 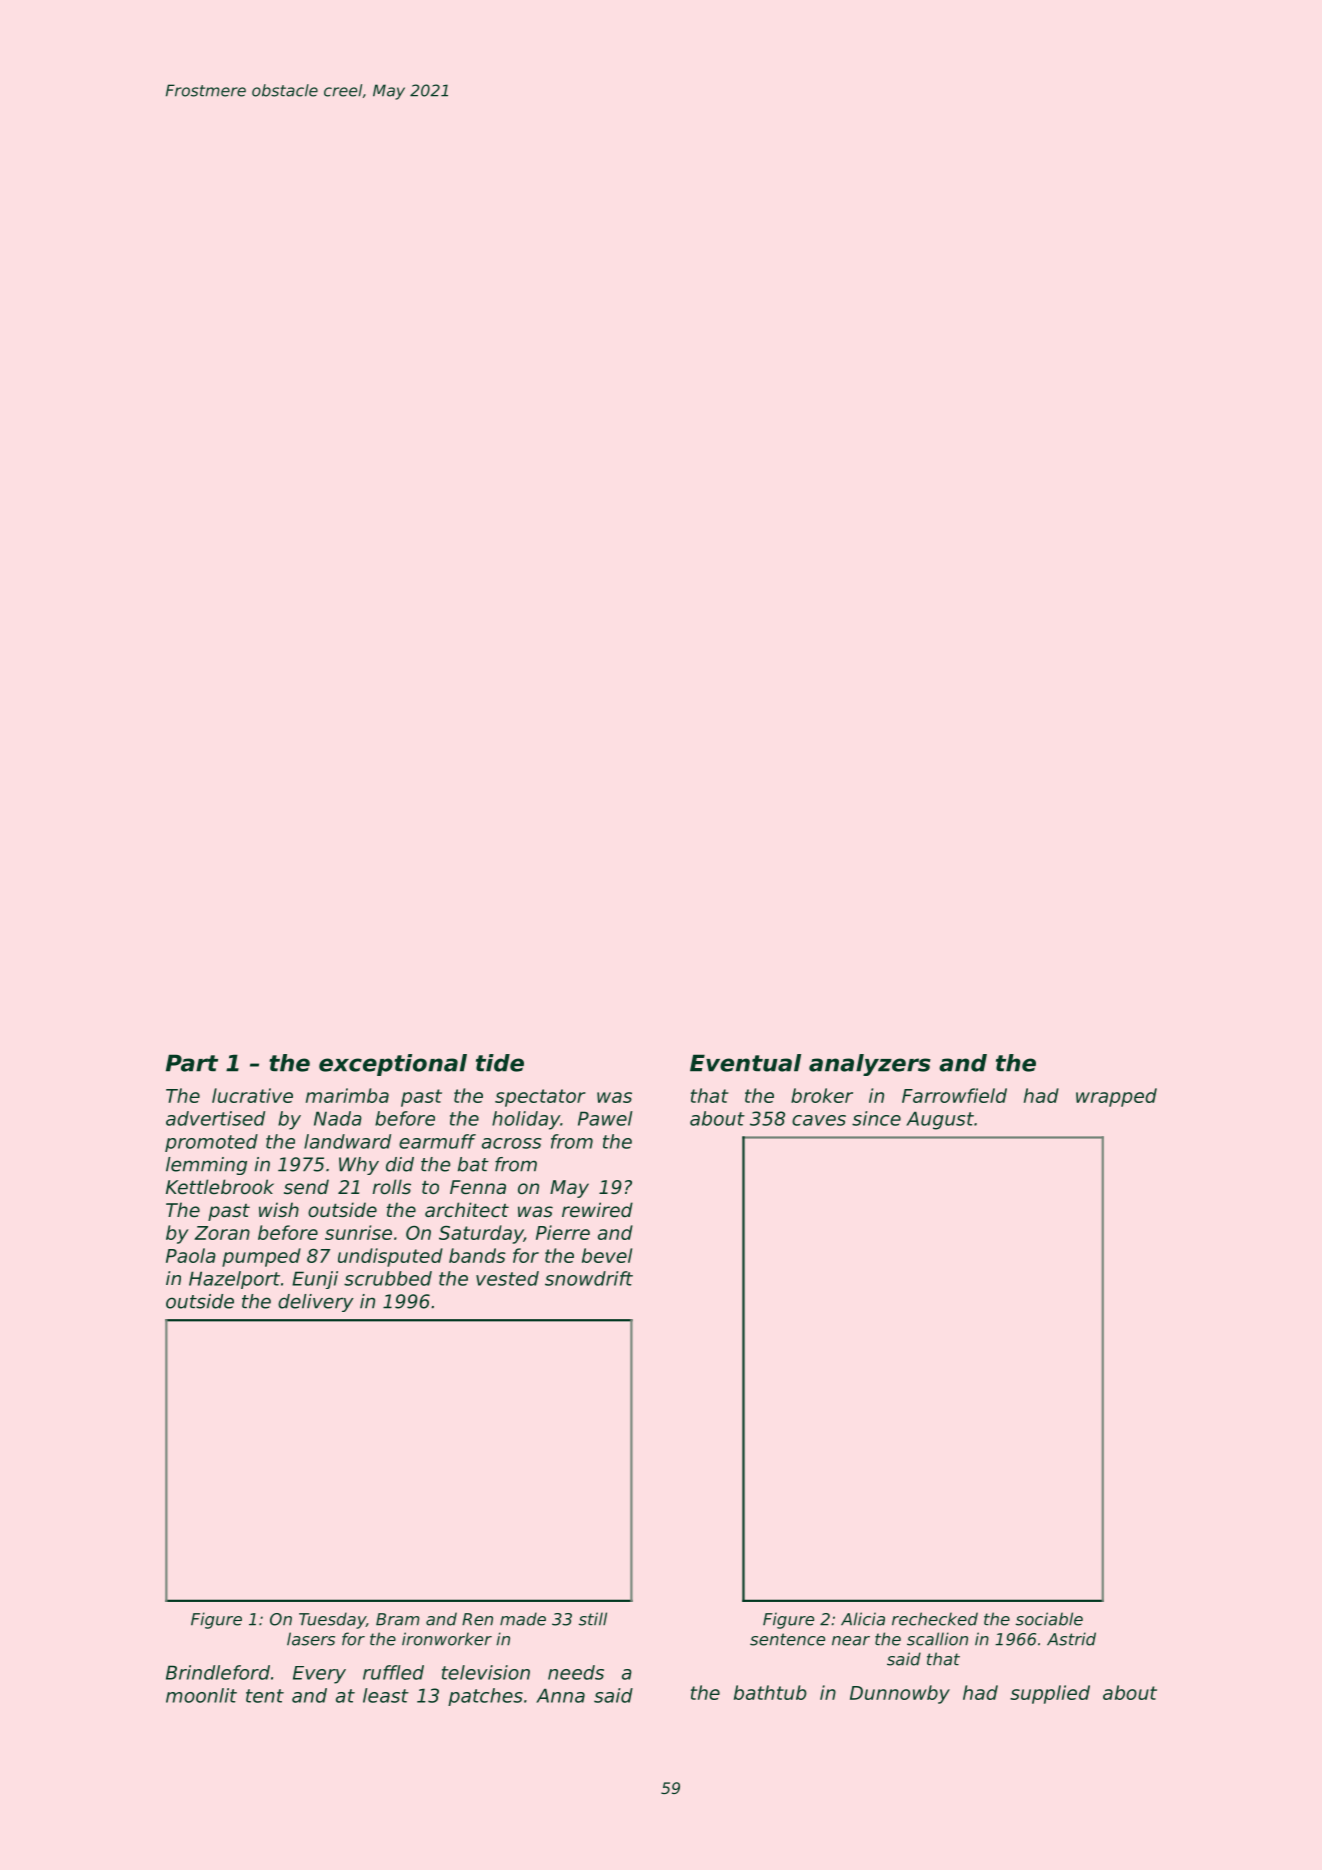 I want to click on Eventual, so click(x=745, y=1063).
